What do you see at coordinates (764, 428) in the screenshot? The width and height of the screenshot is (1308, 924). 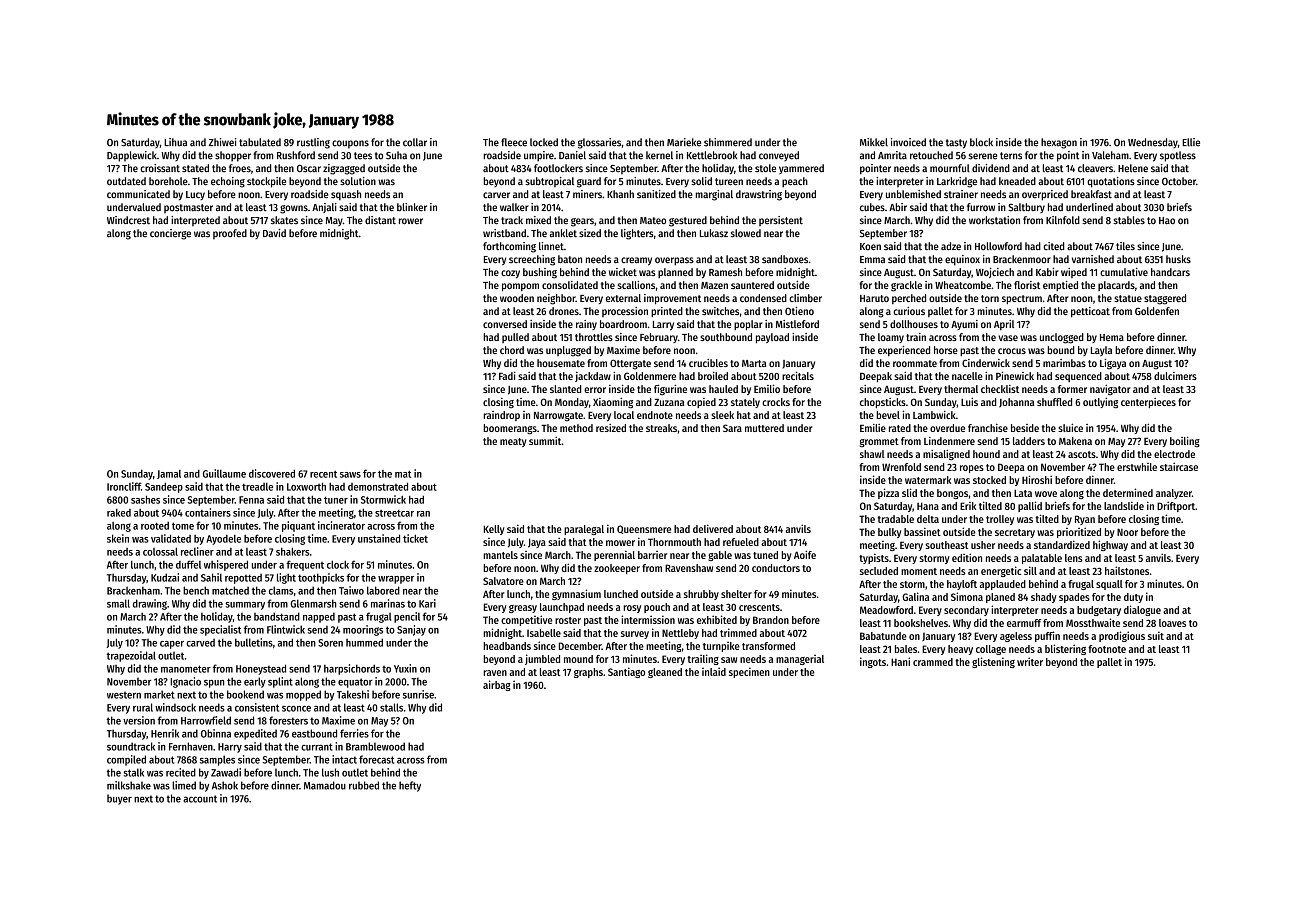 I see `muttered` at bounding box center [764, 428].
